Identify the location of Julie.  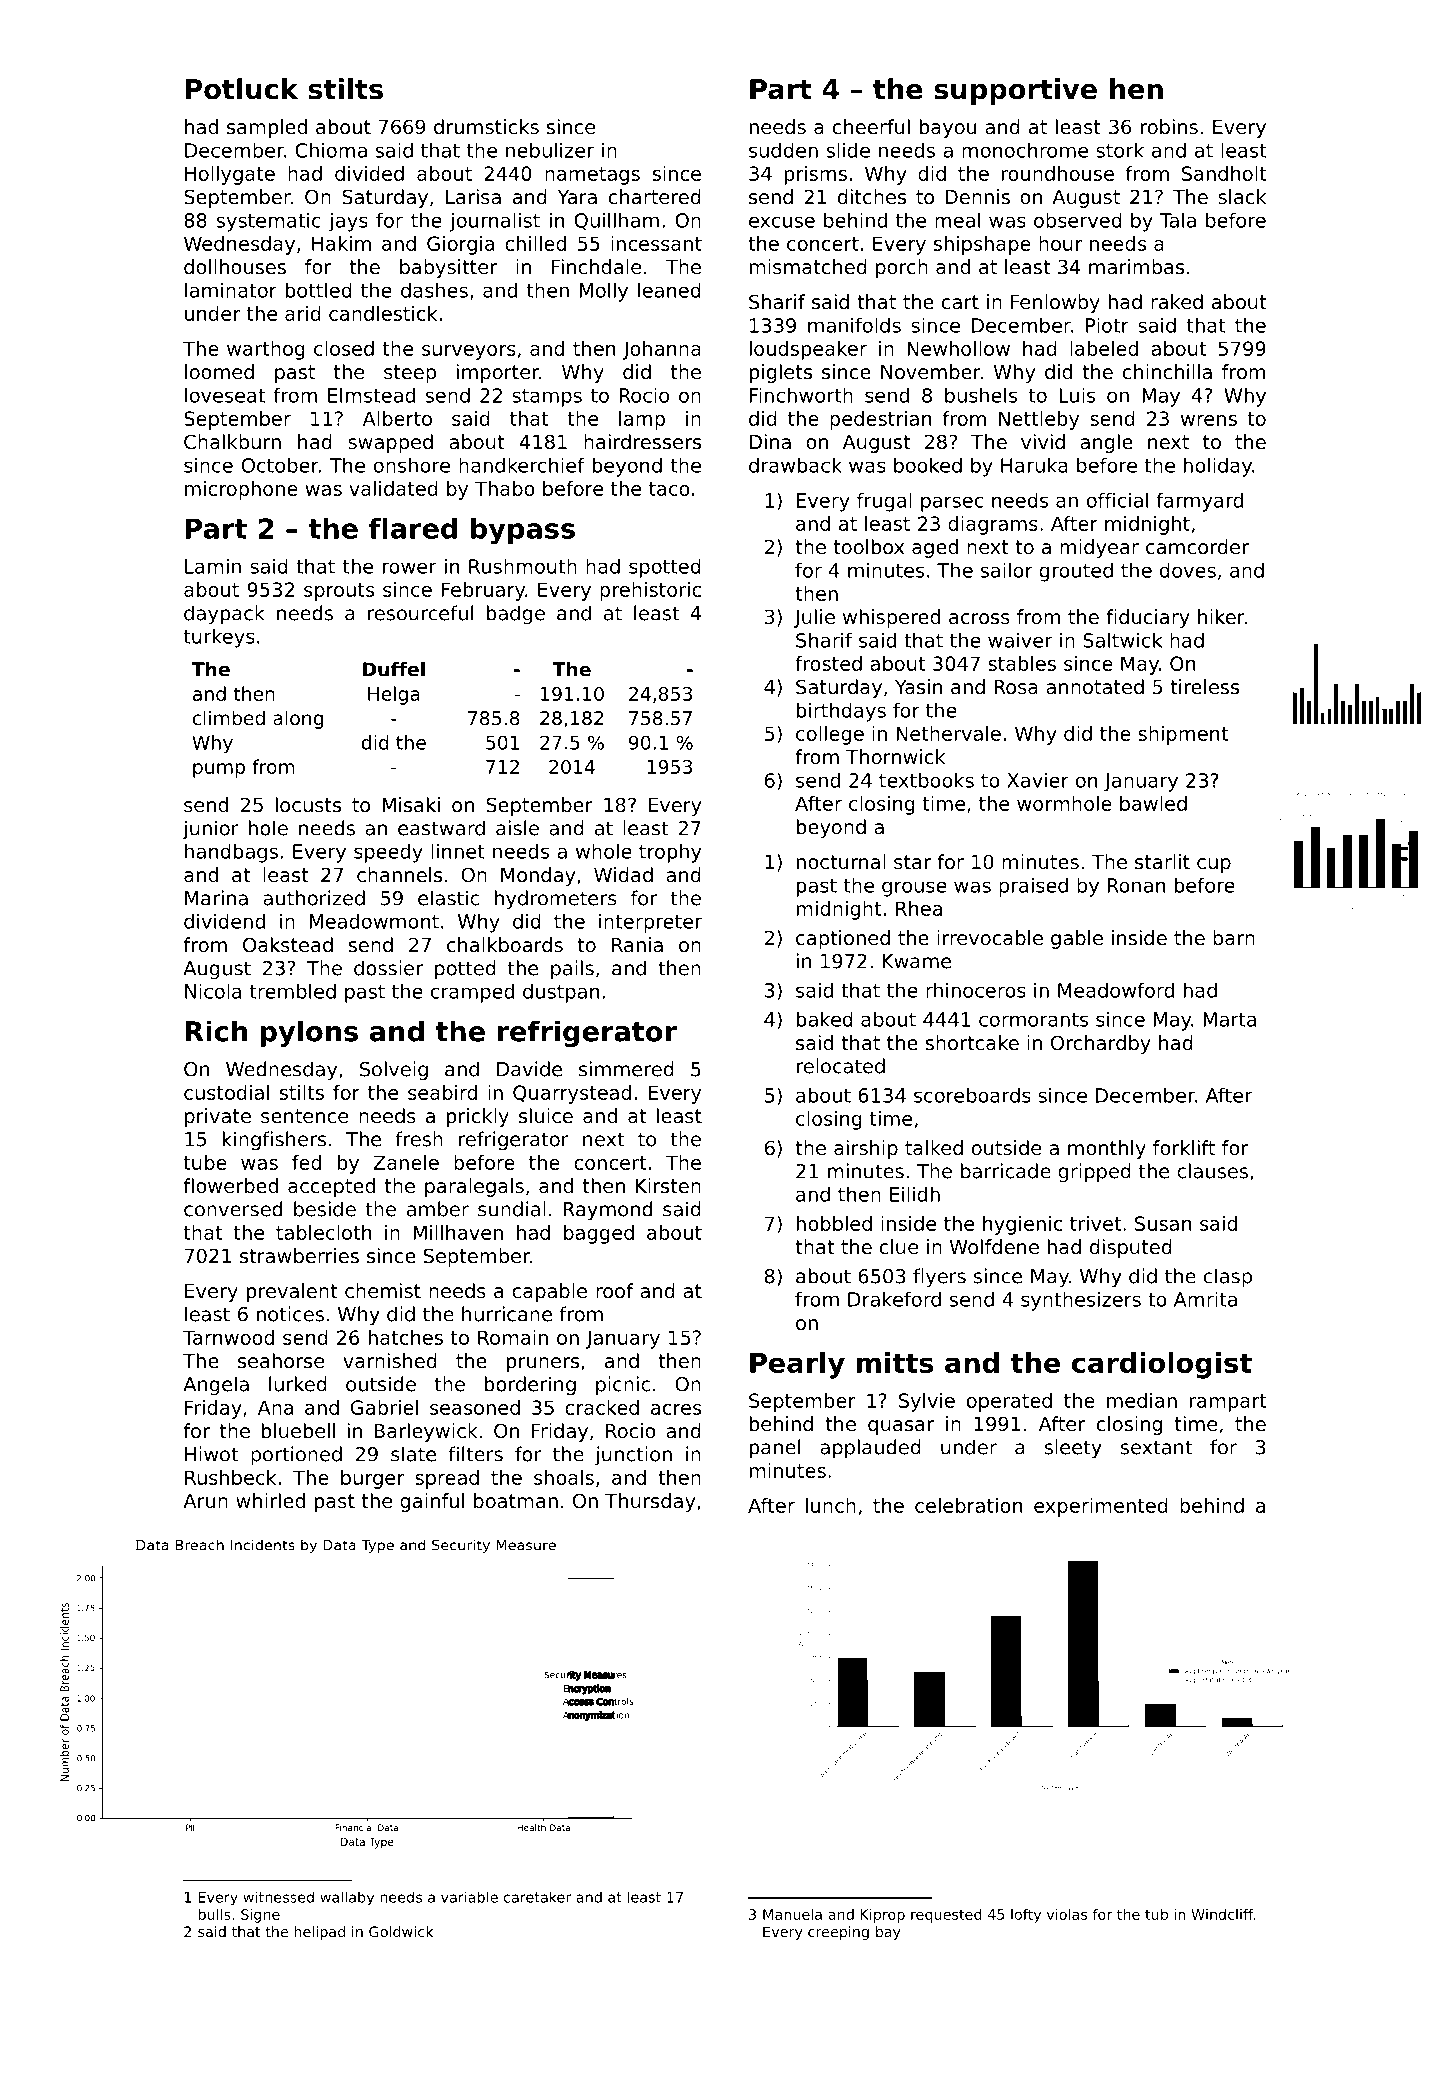
(814, 618).
